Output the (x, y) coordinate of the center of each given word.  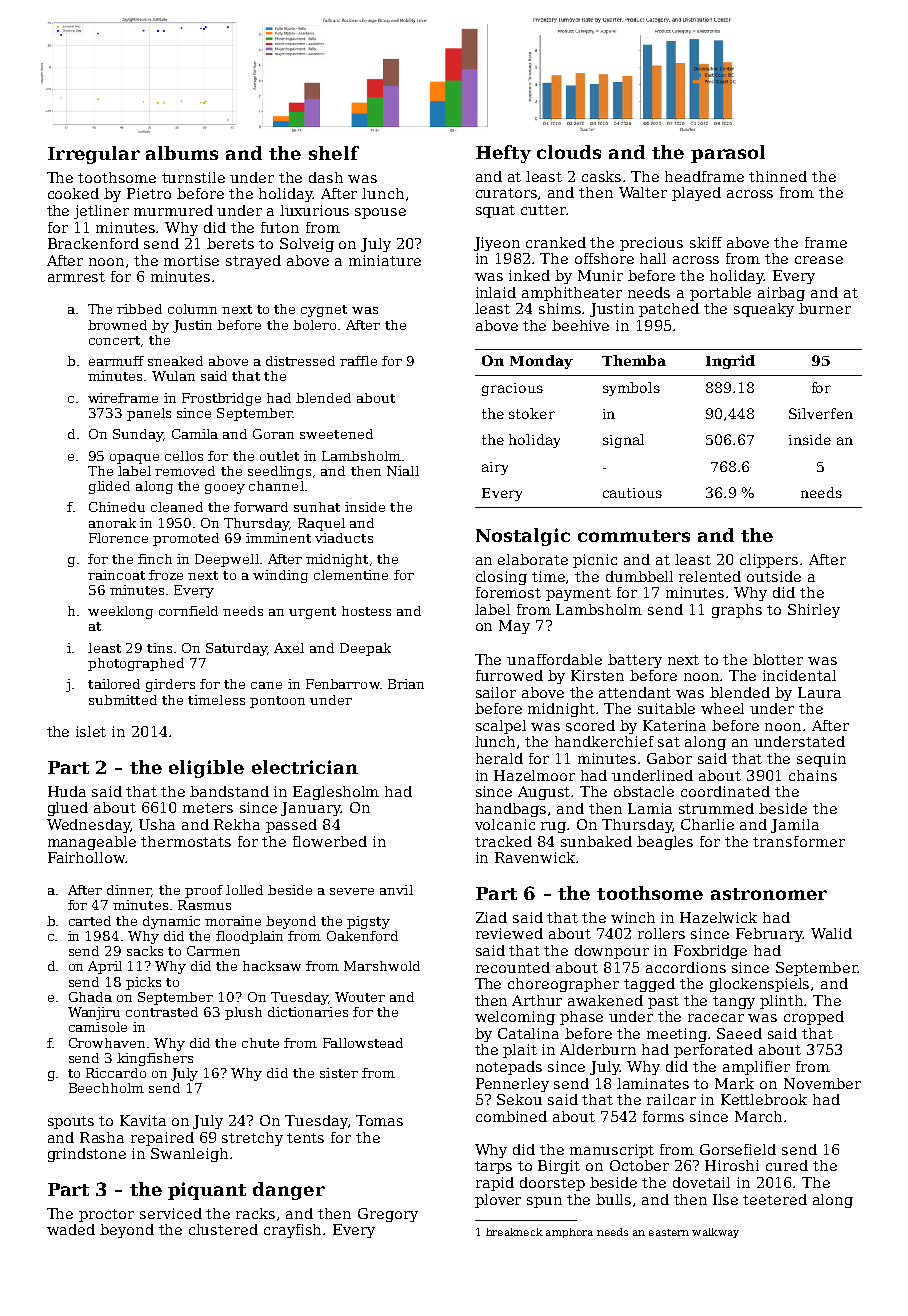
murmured (173, 210)
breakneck (514, 1232)
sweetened (336, 434)
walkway (715, 1233)
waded (71, 1229)
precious (651, 244)
